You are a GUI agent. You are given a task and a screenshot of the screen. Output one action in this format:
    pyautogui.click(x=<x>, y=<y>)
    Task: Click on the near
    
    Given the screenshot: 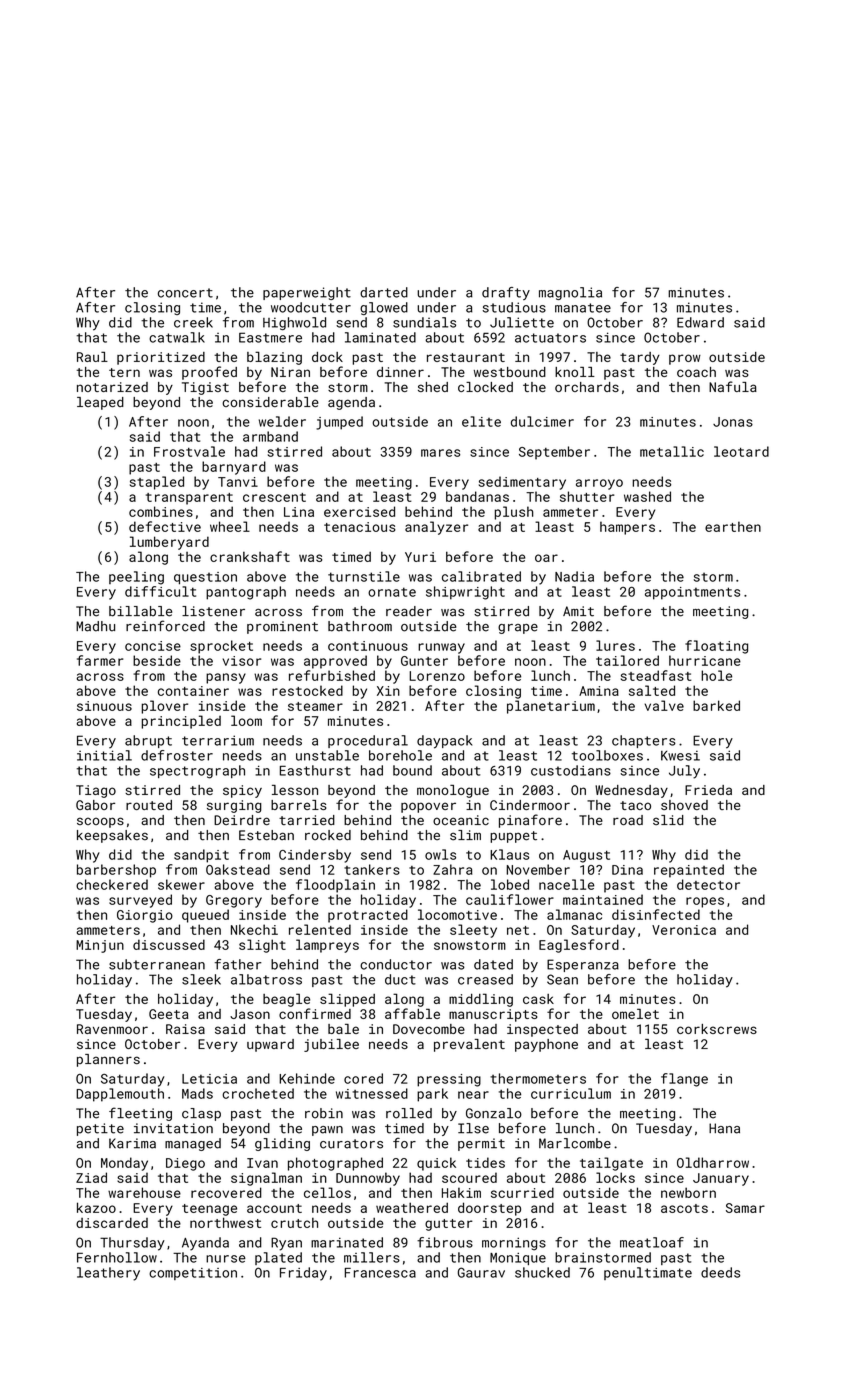 What is the action you would take?
    pyautogui.click(x=473, y=1095)
